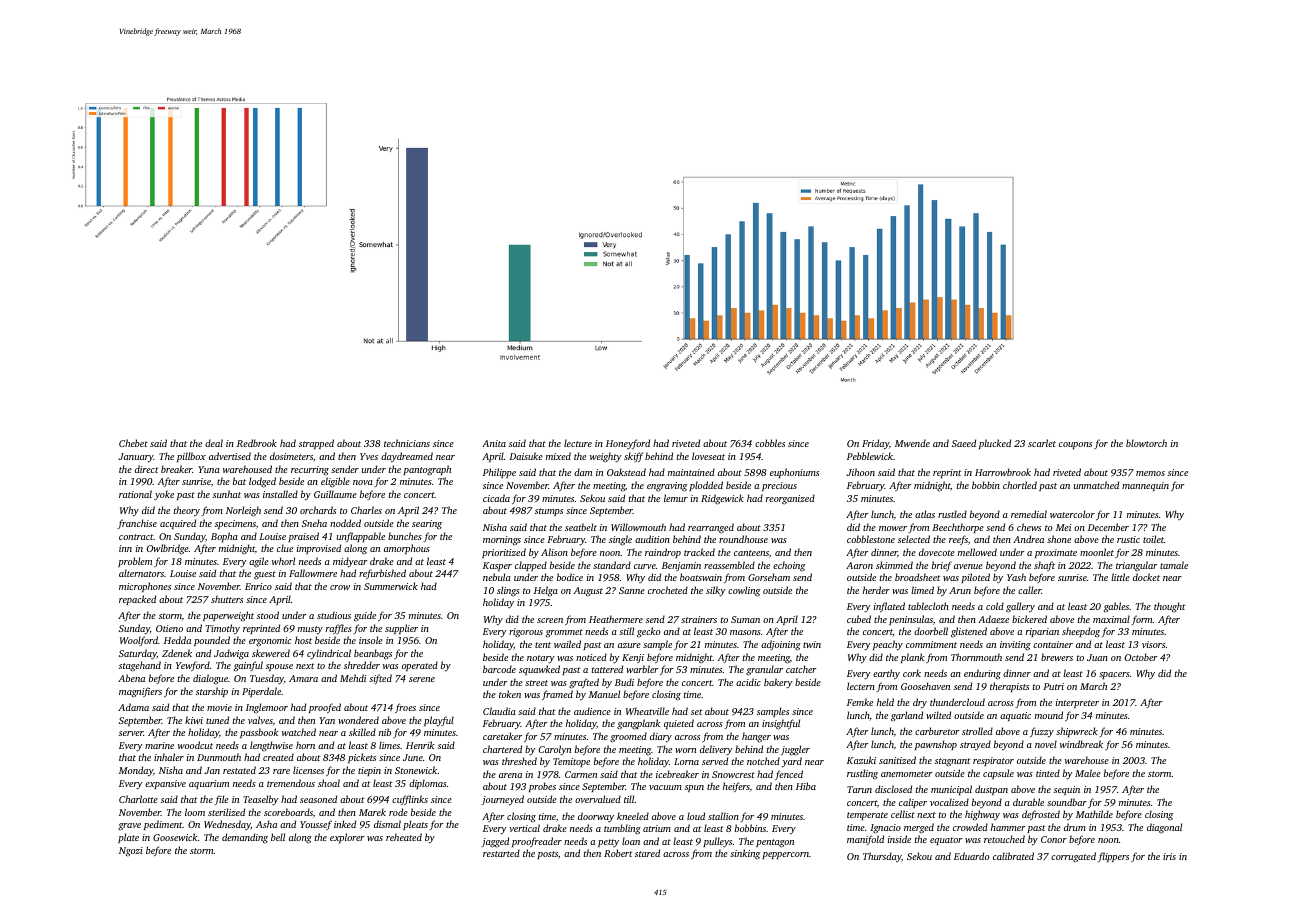  What do you see at coordinates (723, 816) in the screenshot?
I see `stallion` at bounding box center [723, 816].
